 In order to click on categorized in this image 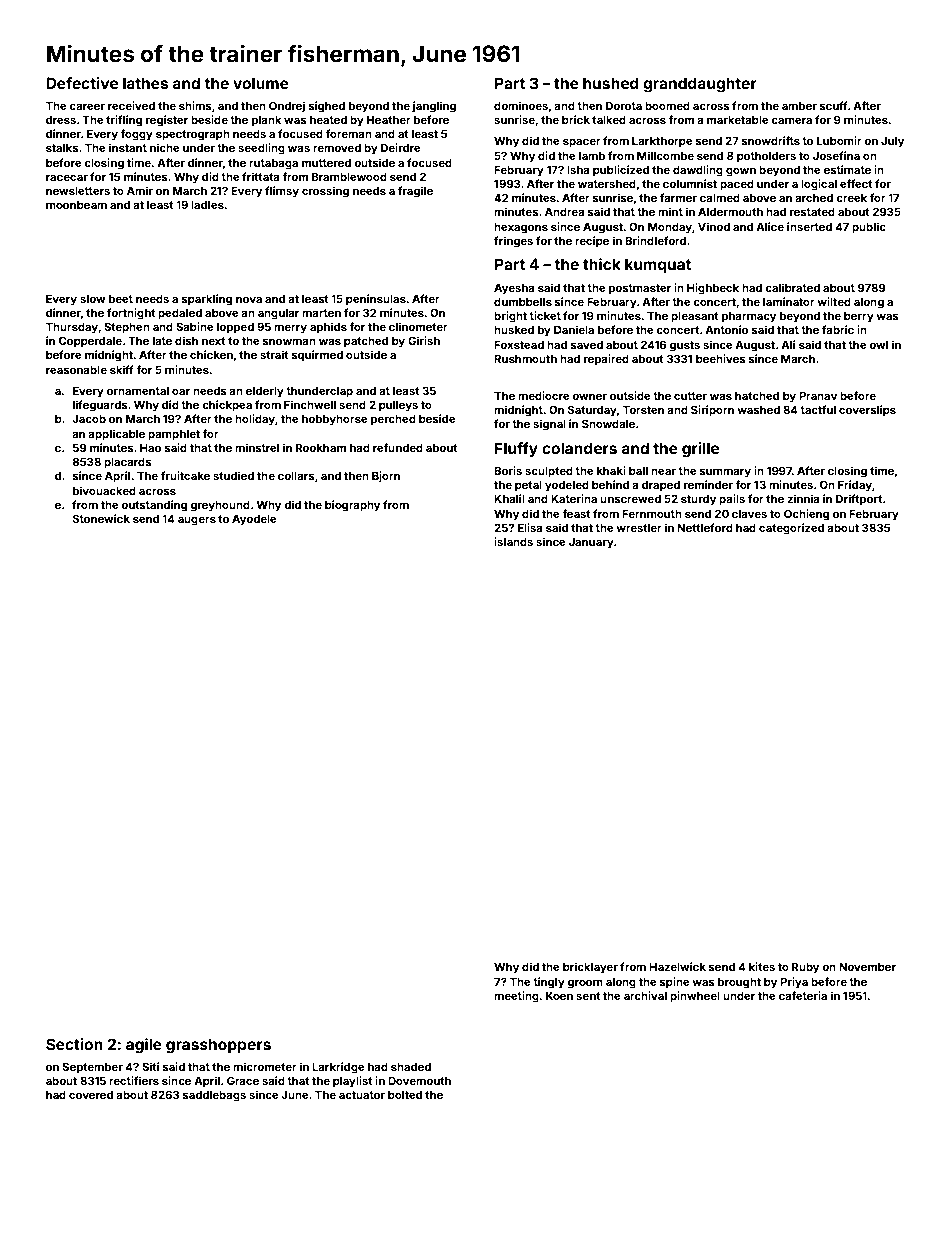, I will do `click(791, 529)`.
